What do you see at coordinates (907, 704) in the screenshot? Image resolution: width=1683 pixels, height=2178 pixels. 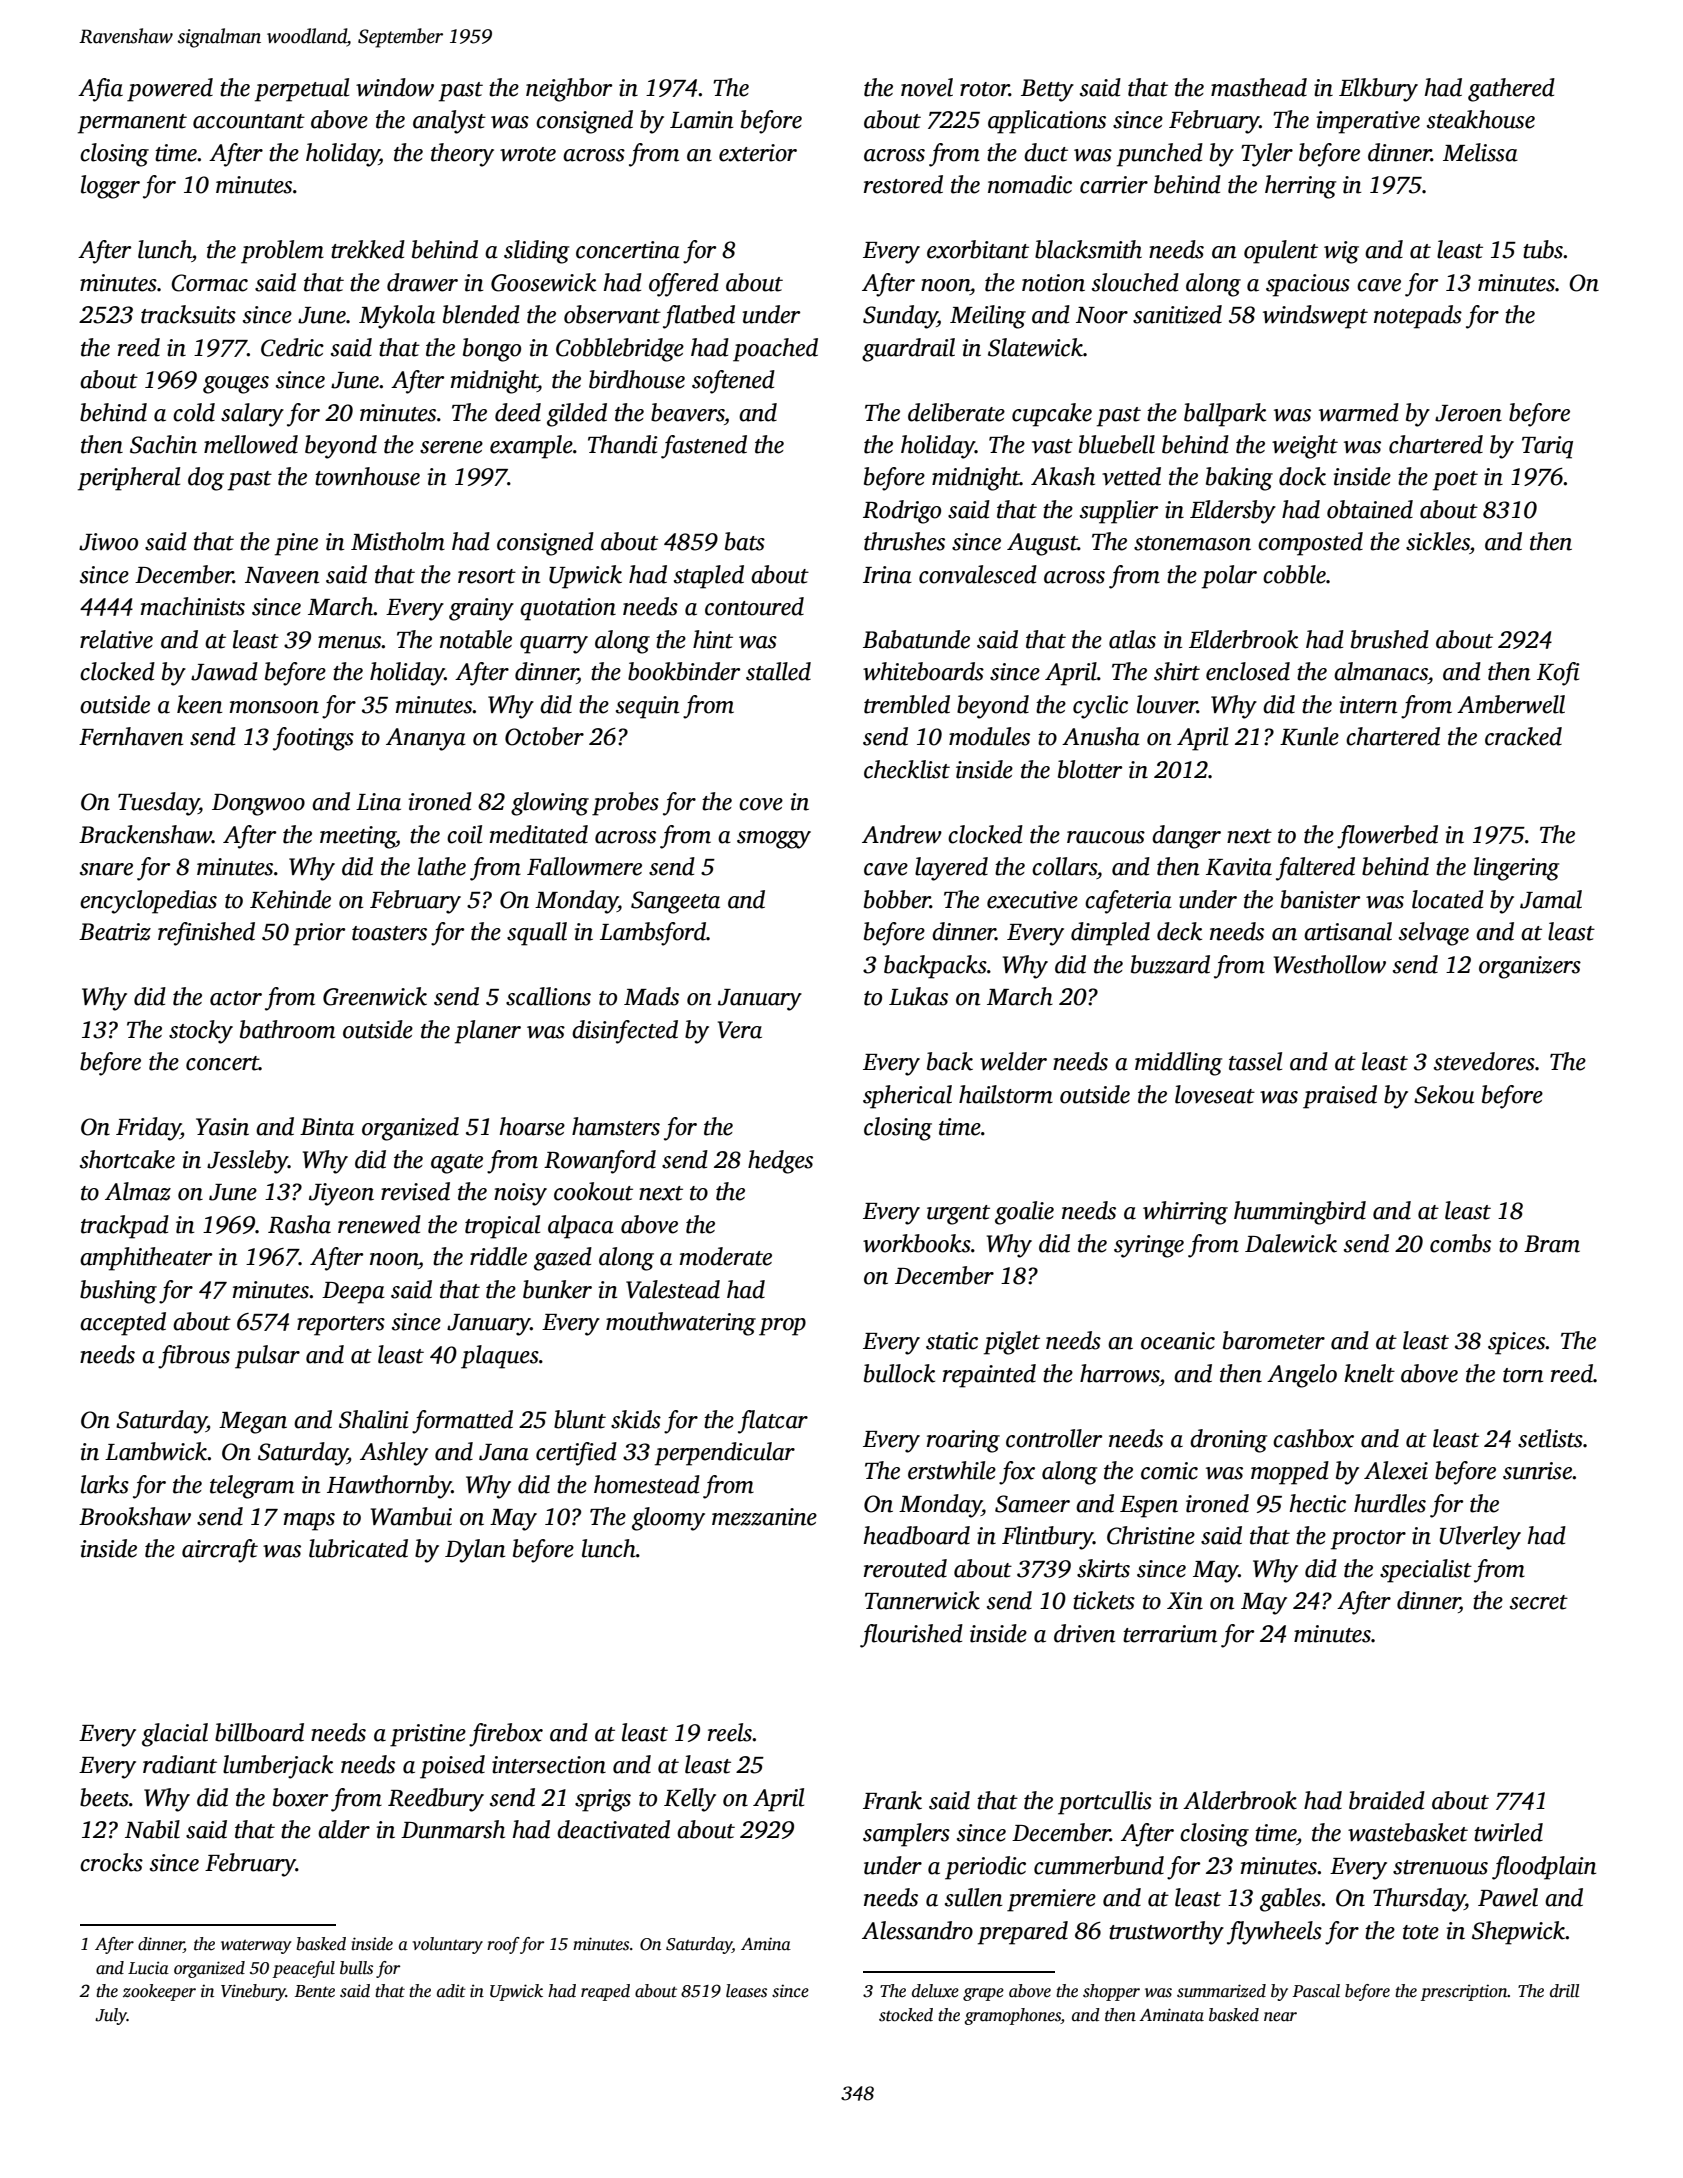 I see `trembled` at bounding box center [907, 704].
